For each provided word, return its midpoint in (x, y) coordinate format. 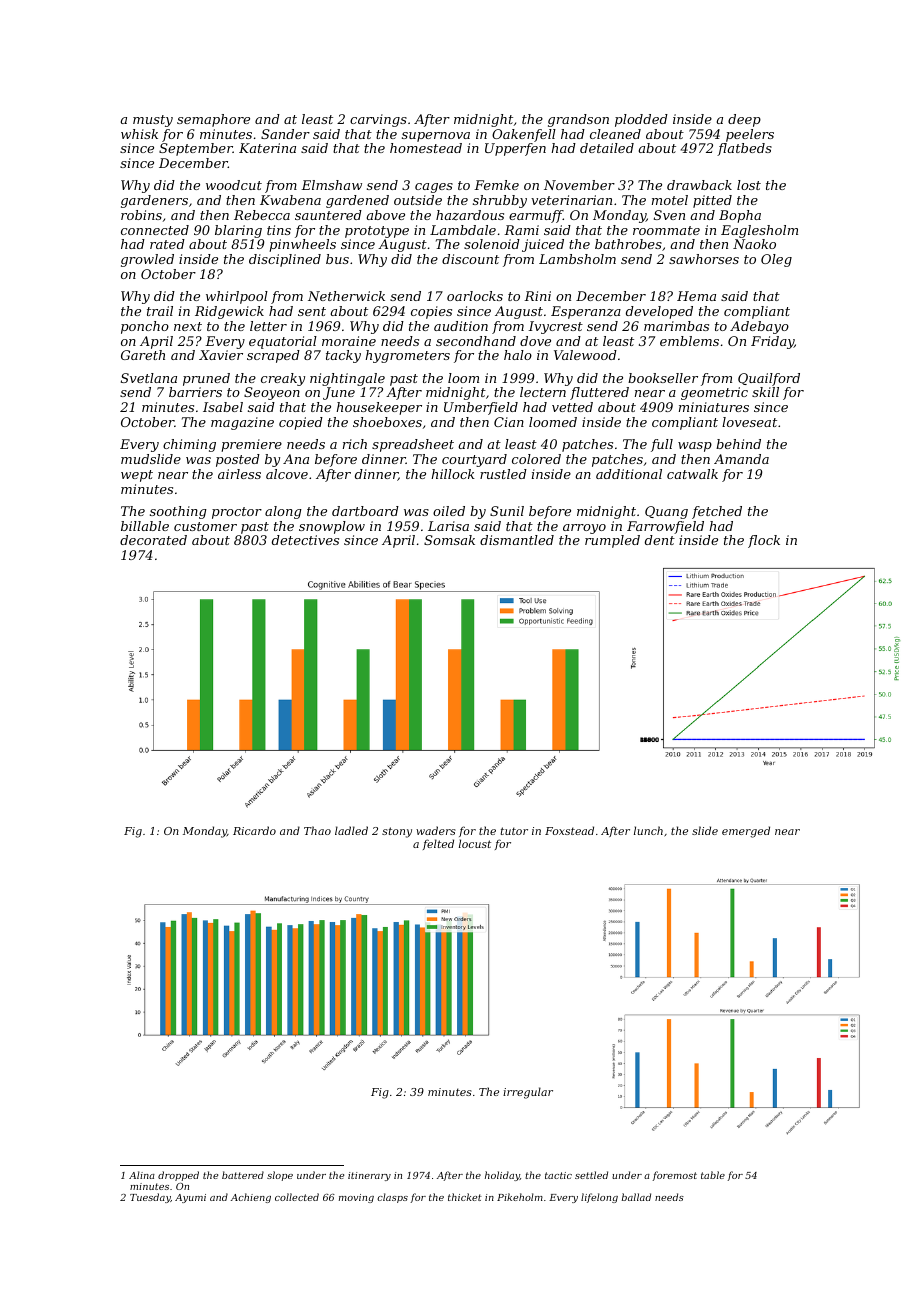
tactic (558, 1175)
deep (744, 120)
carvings (378, 120)
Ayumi (190, 1198)
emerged (746, 832)
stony (397, 832)
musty (153, 121)
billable (145, 526)
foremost (674, 1176)
